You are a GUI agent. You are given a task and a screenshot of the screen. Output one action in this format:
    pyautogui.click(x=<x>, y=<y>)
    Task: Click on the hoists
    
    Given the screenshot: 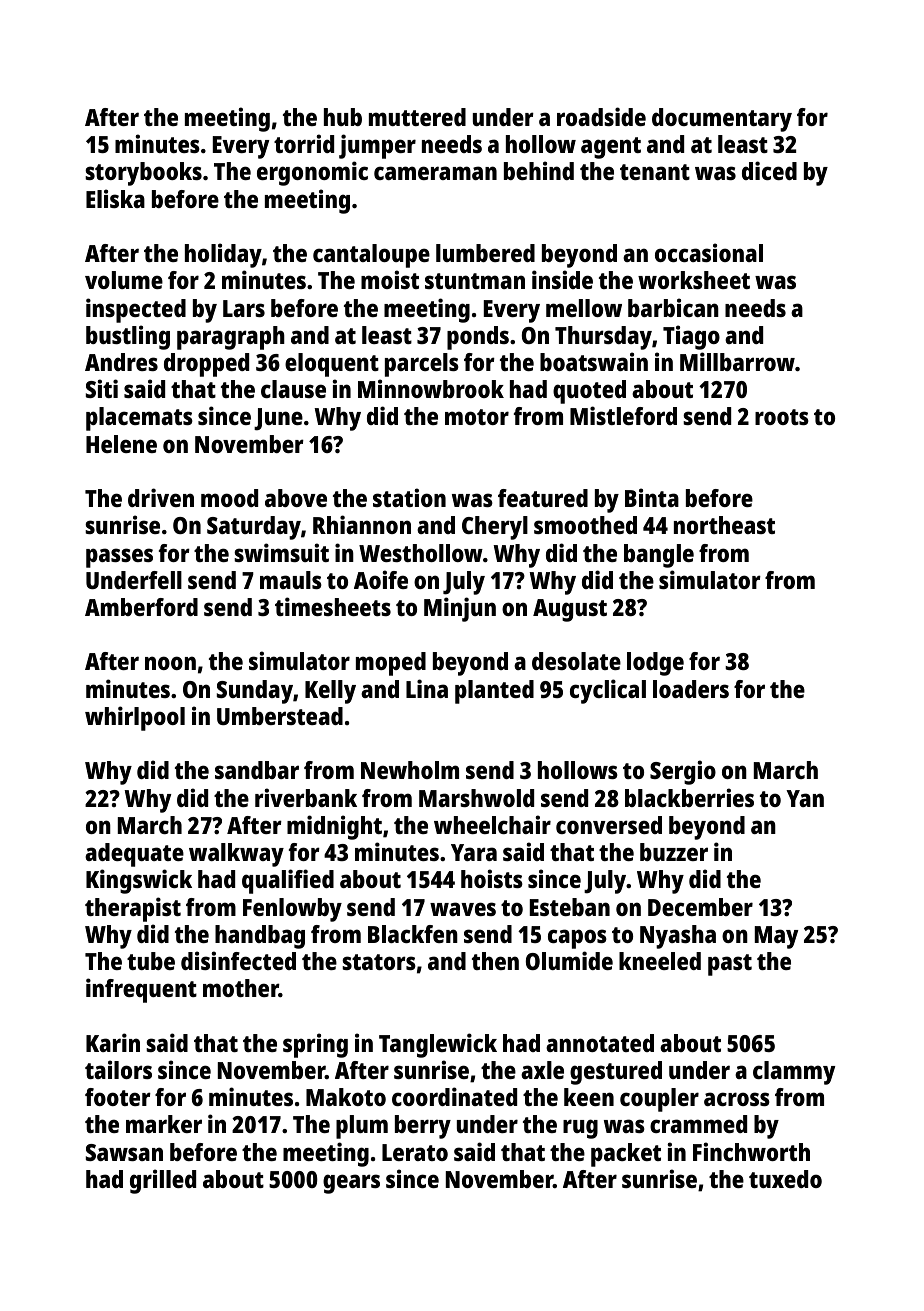 What is the action you would take?
    pyautogui.click(x=492, y=878)
